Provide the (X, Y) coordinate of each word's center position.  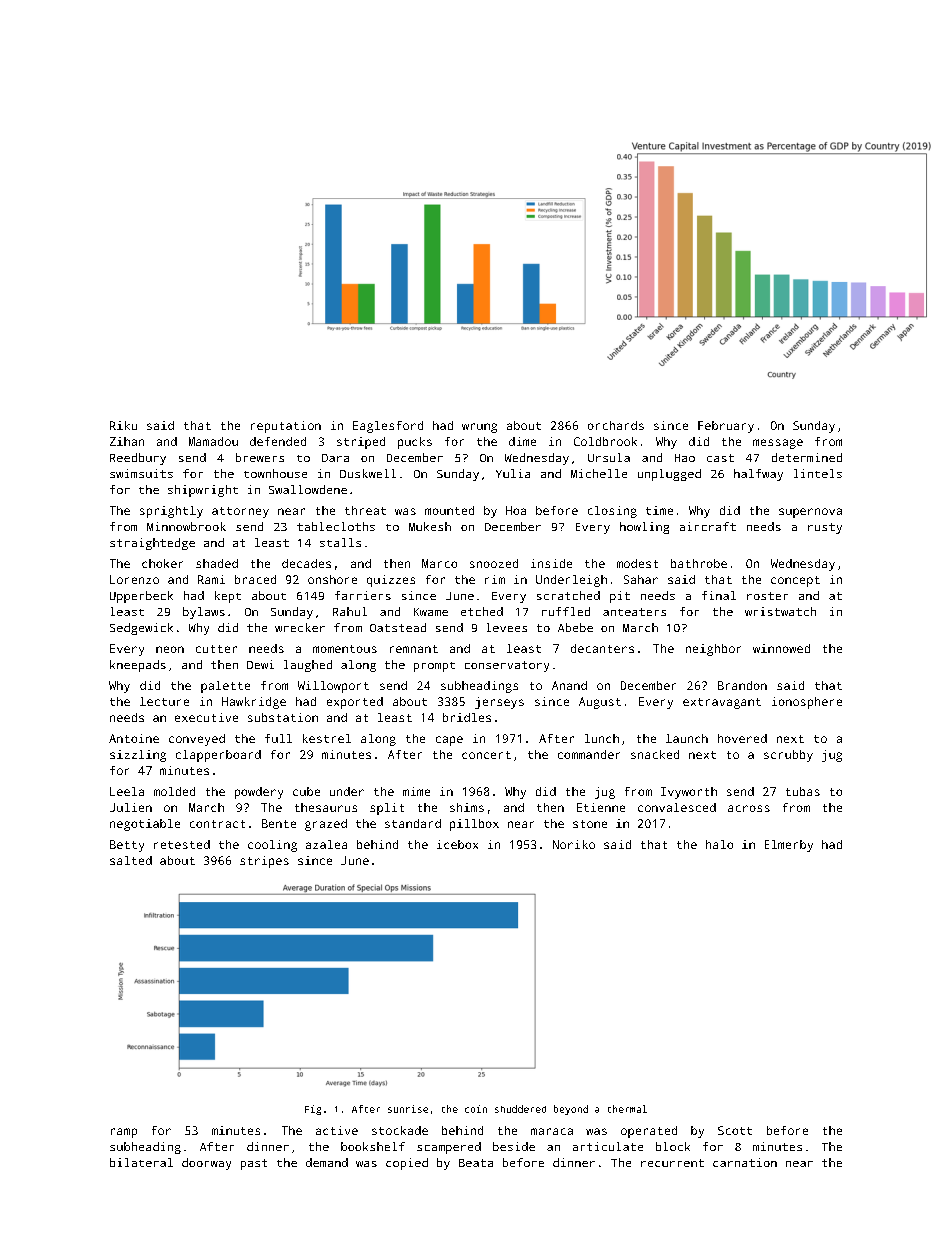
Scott (735, 1130)
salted (131, 860)
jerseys (499, 703)
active (337, 1130)
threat (365, 510)
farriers (363, 595)
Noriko (574, 844)
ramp (124, 1133)
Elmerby (789, 846)
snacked (655, 754)
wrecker (300, 627)
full (278, 738)
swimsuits (141, 473)
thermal (627, 1109)
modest (637, 563)
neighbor (713, 650)
